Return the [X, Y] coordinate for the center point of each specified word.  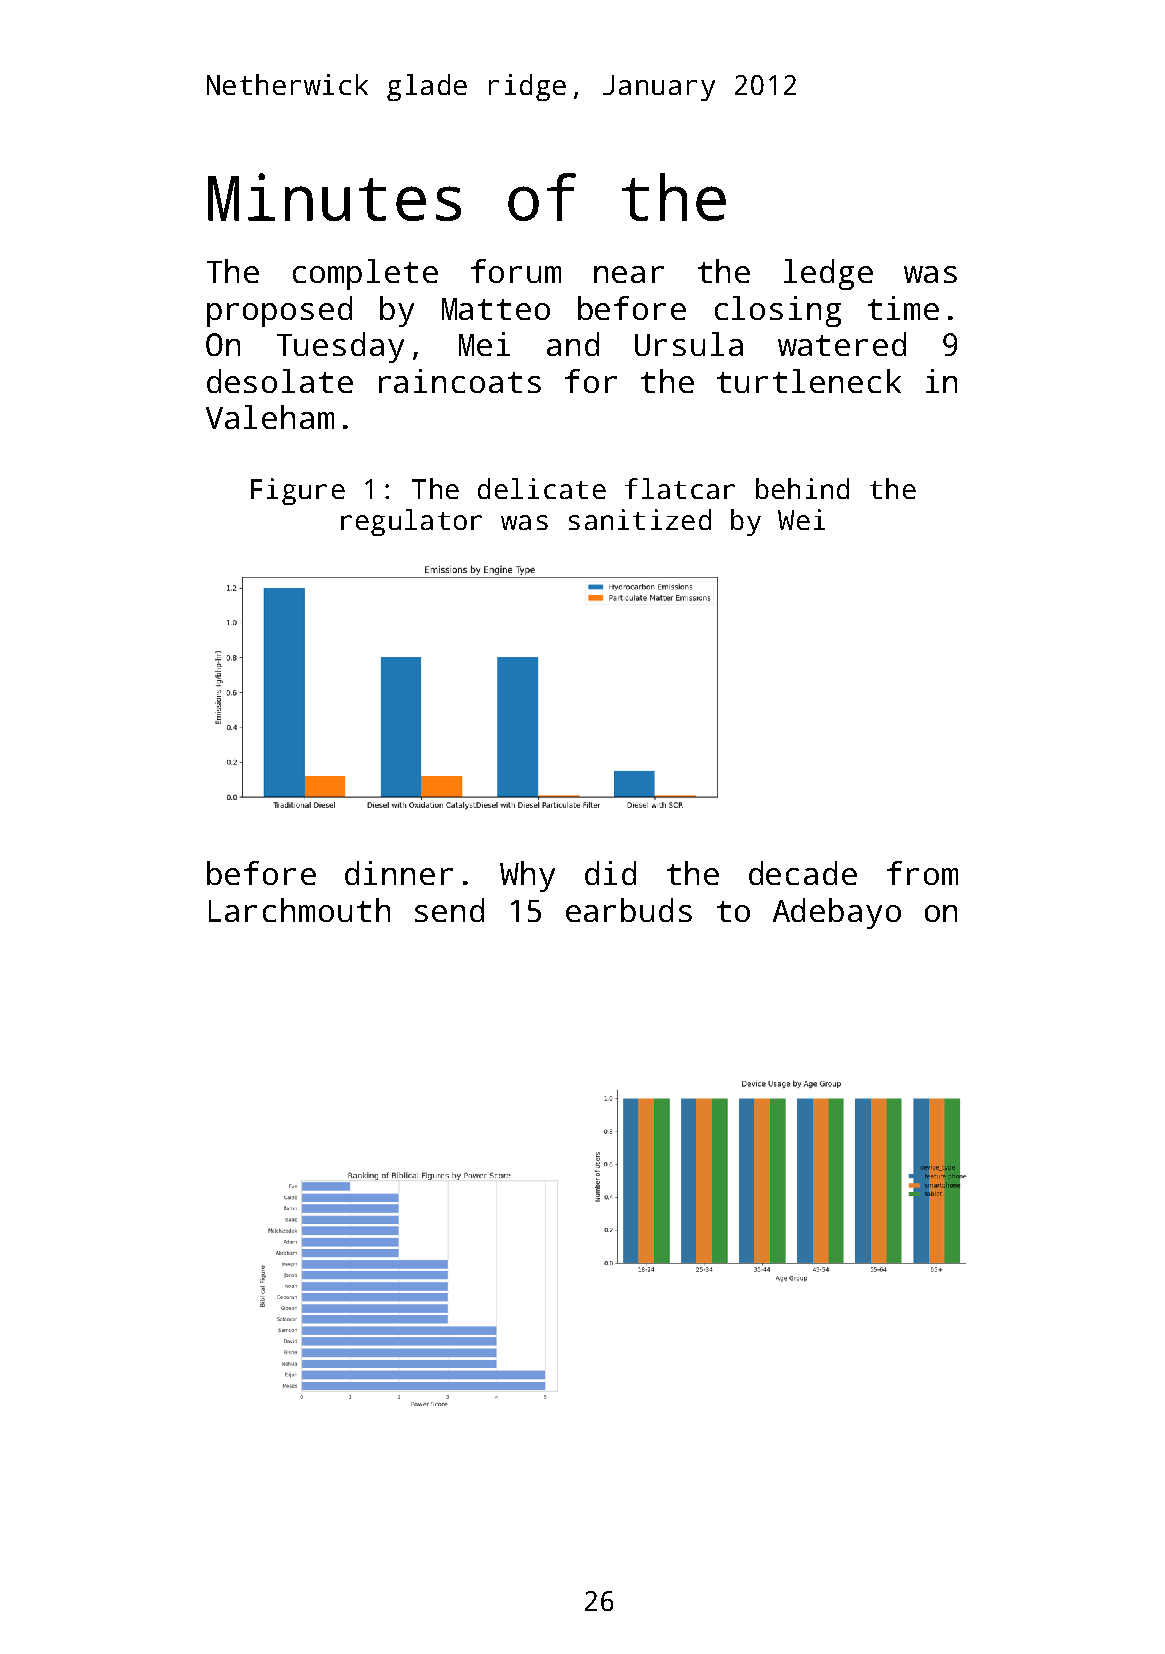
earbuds [629, 910]
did [610, 873]
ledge [828, 274]
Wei [801, 519]
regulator [411, 522]
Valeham [270, 417]
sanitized [640, 519]
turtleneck [809, 381]
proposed [279, 311]
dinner [399, 873]
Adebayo [837, 913]
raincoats [460, 381]
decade [803, 873]
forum [516, 271]
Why [527, 876]
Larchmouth [299, 910]
